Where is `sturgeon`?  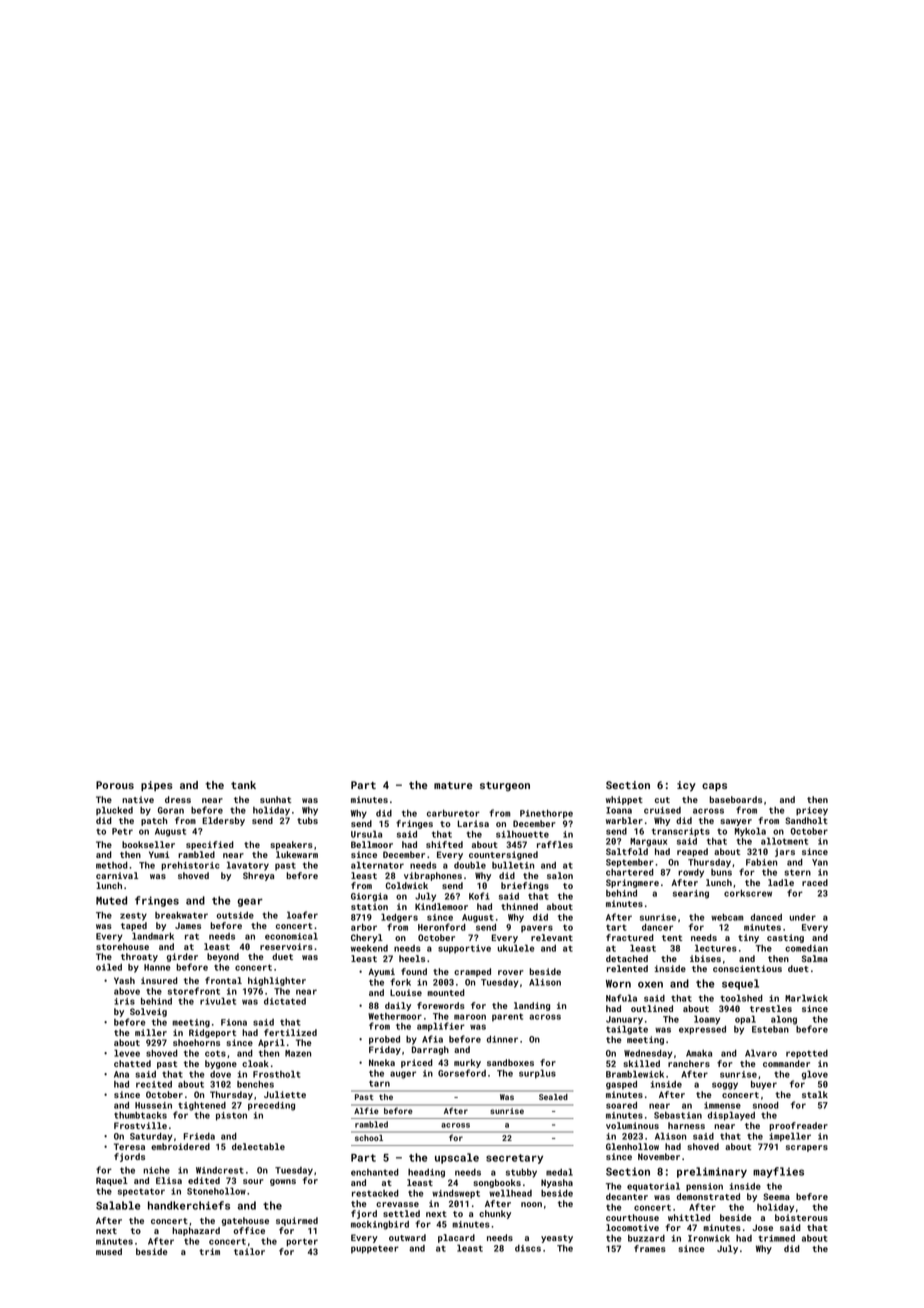 sturgeon is located at coordinates (505, 787).
